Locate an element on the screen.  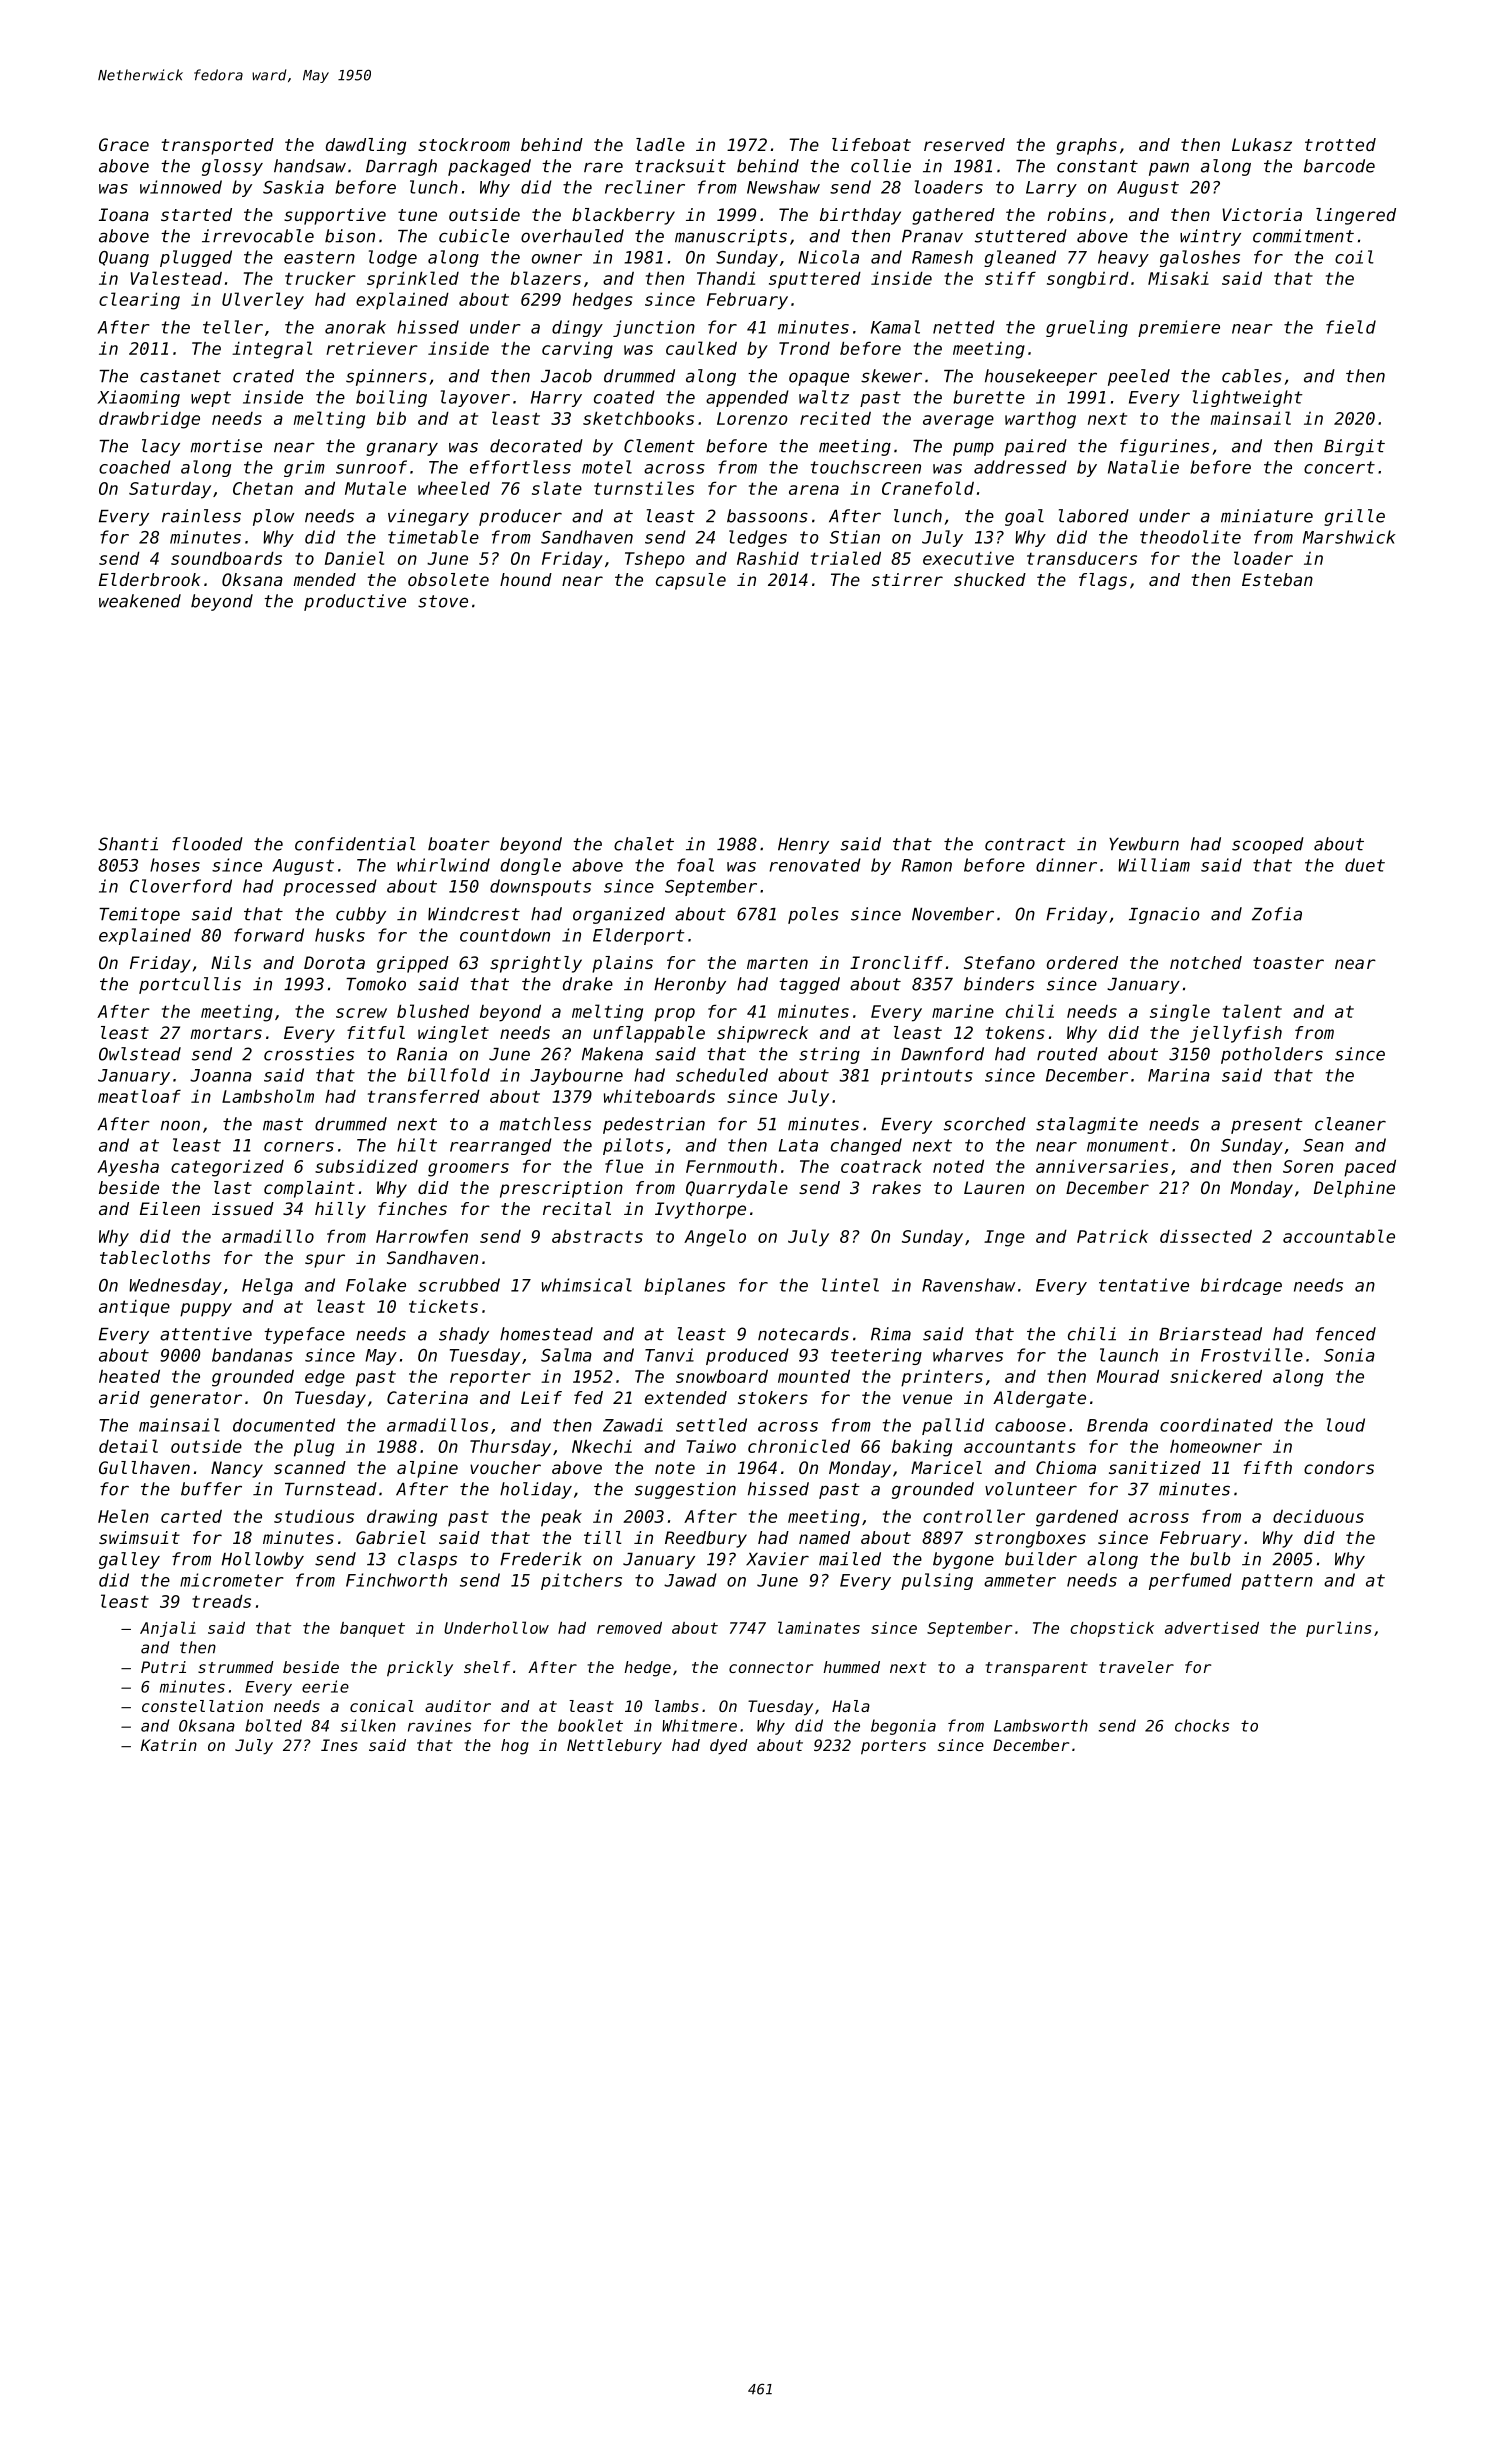
collie is located at coordinates (881, 166).
